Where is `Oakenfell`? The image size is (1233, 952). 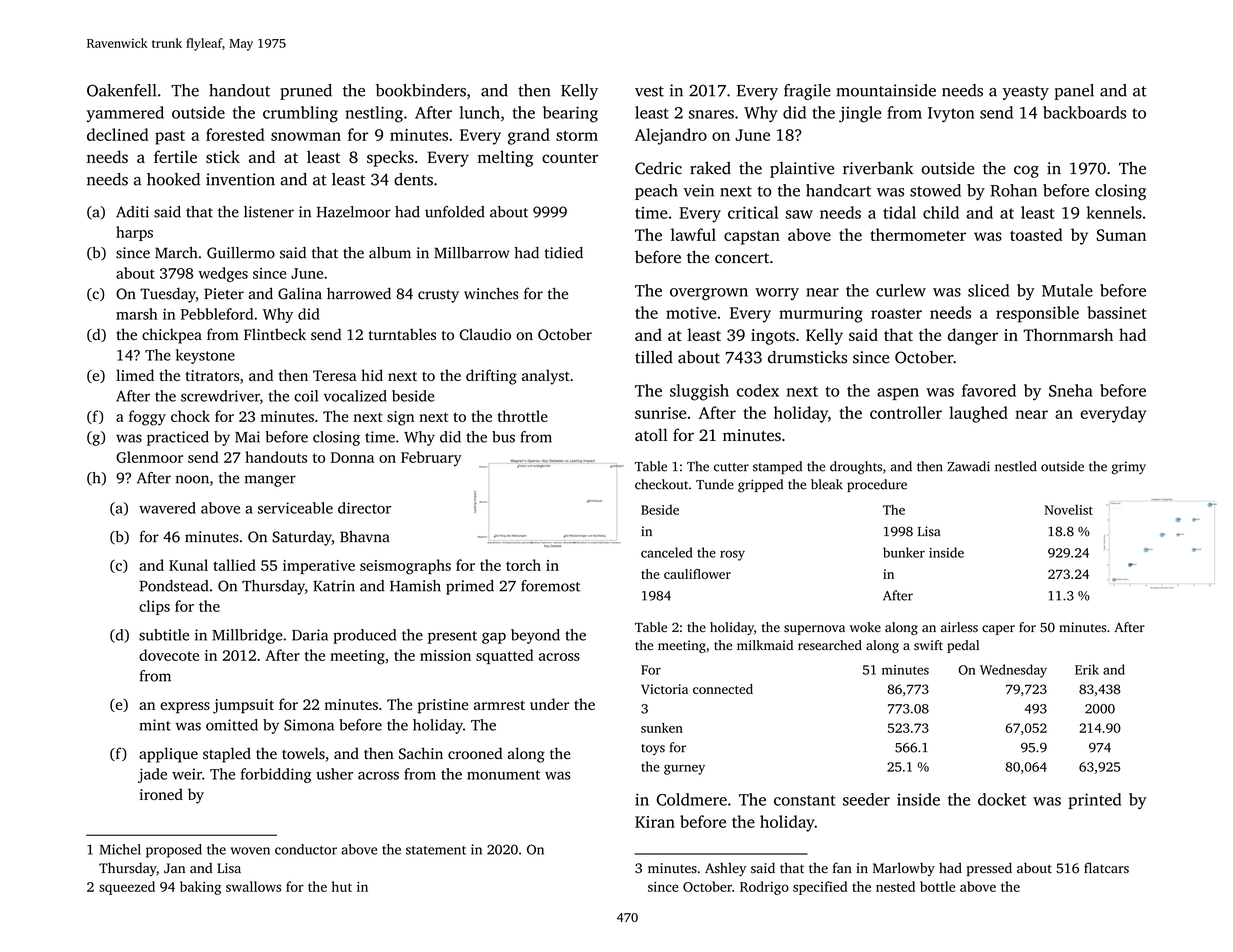
Oakenfell is located at coordinates (122, 90).
